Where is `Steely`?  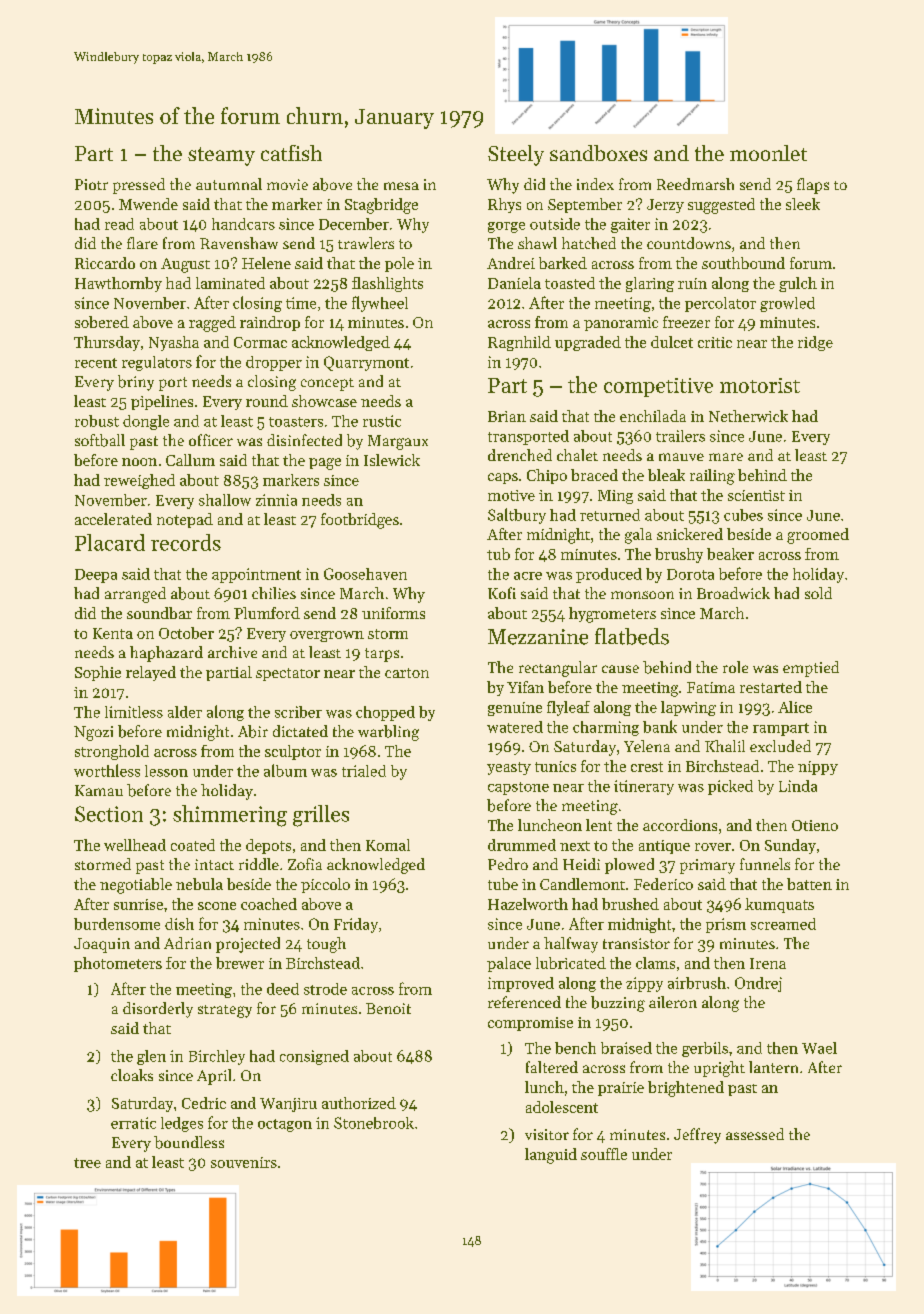
Steely is located at coordinates (516, 155).
